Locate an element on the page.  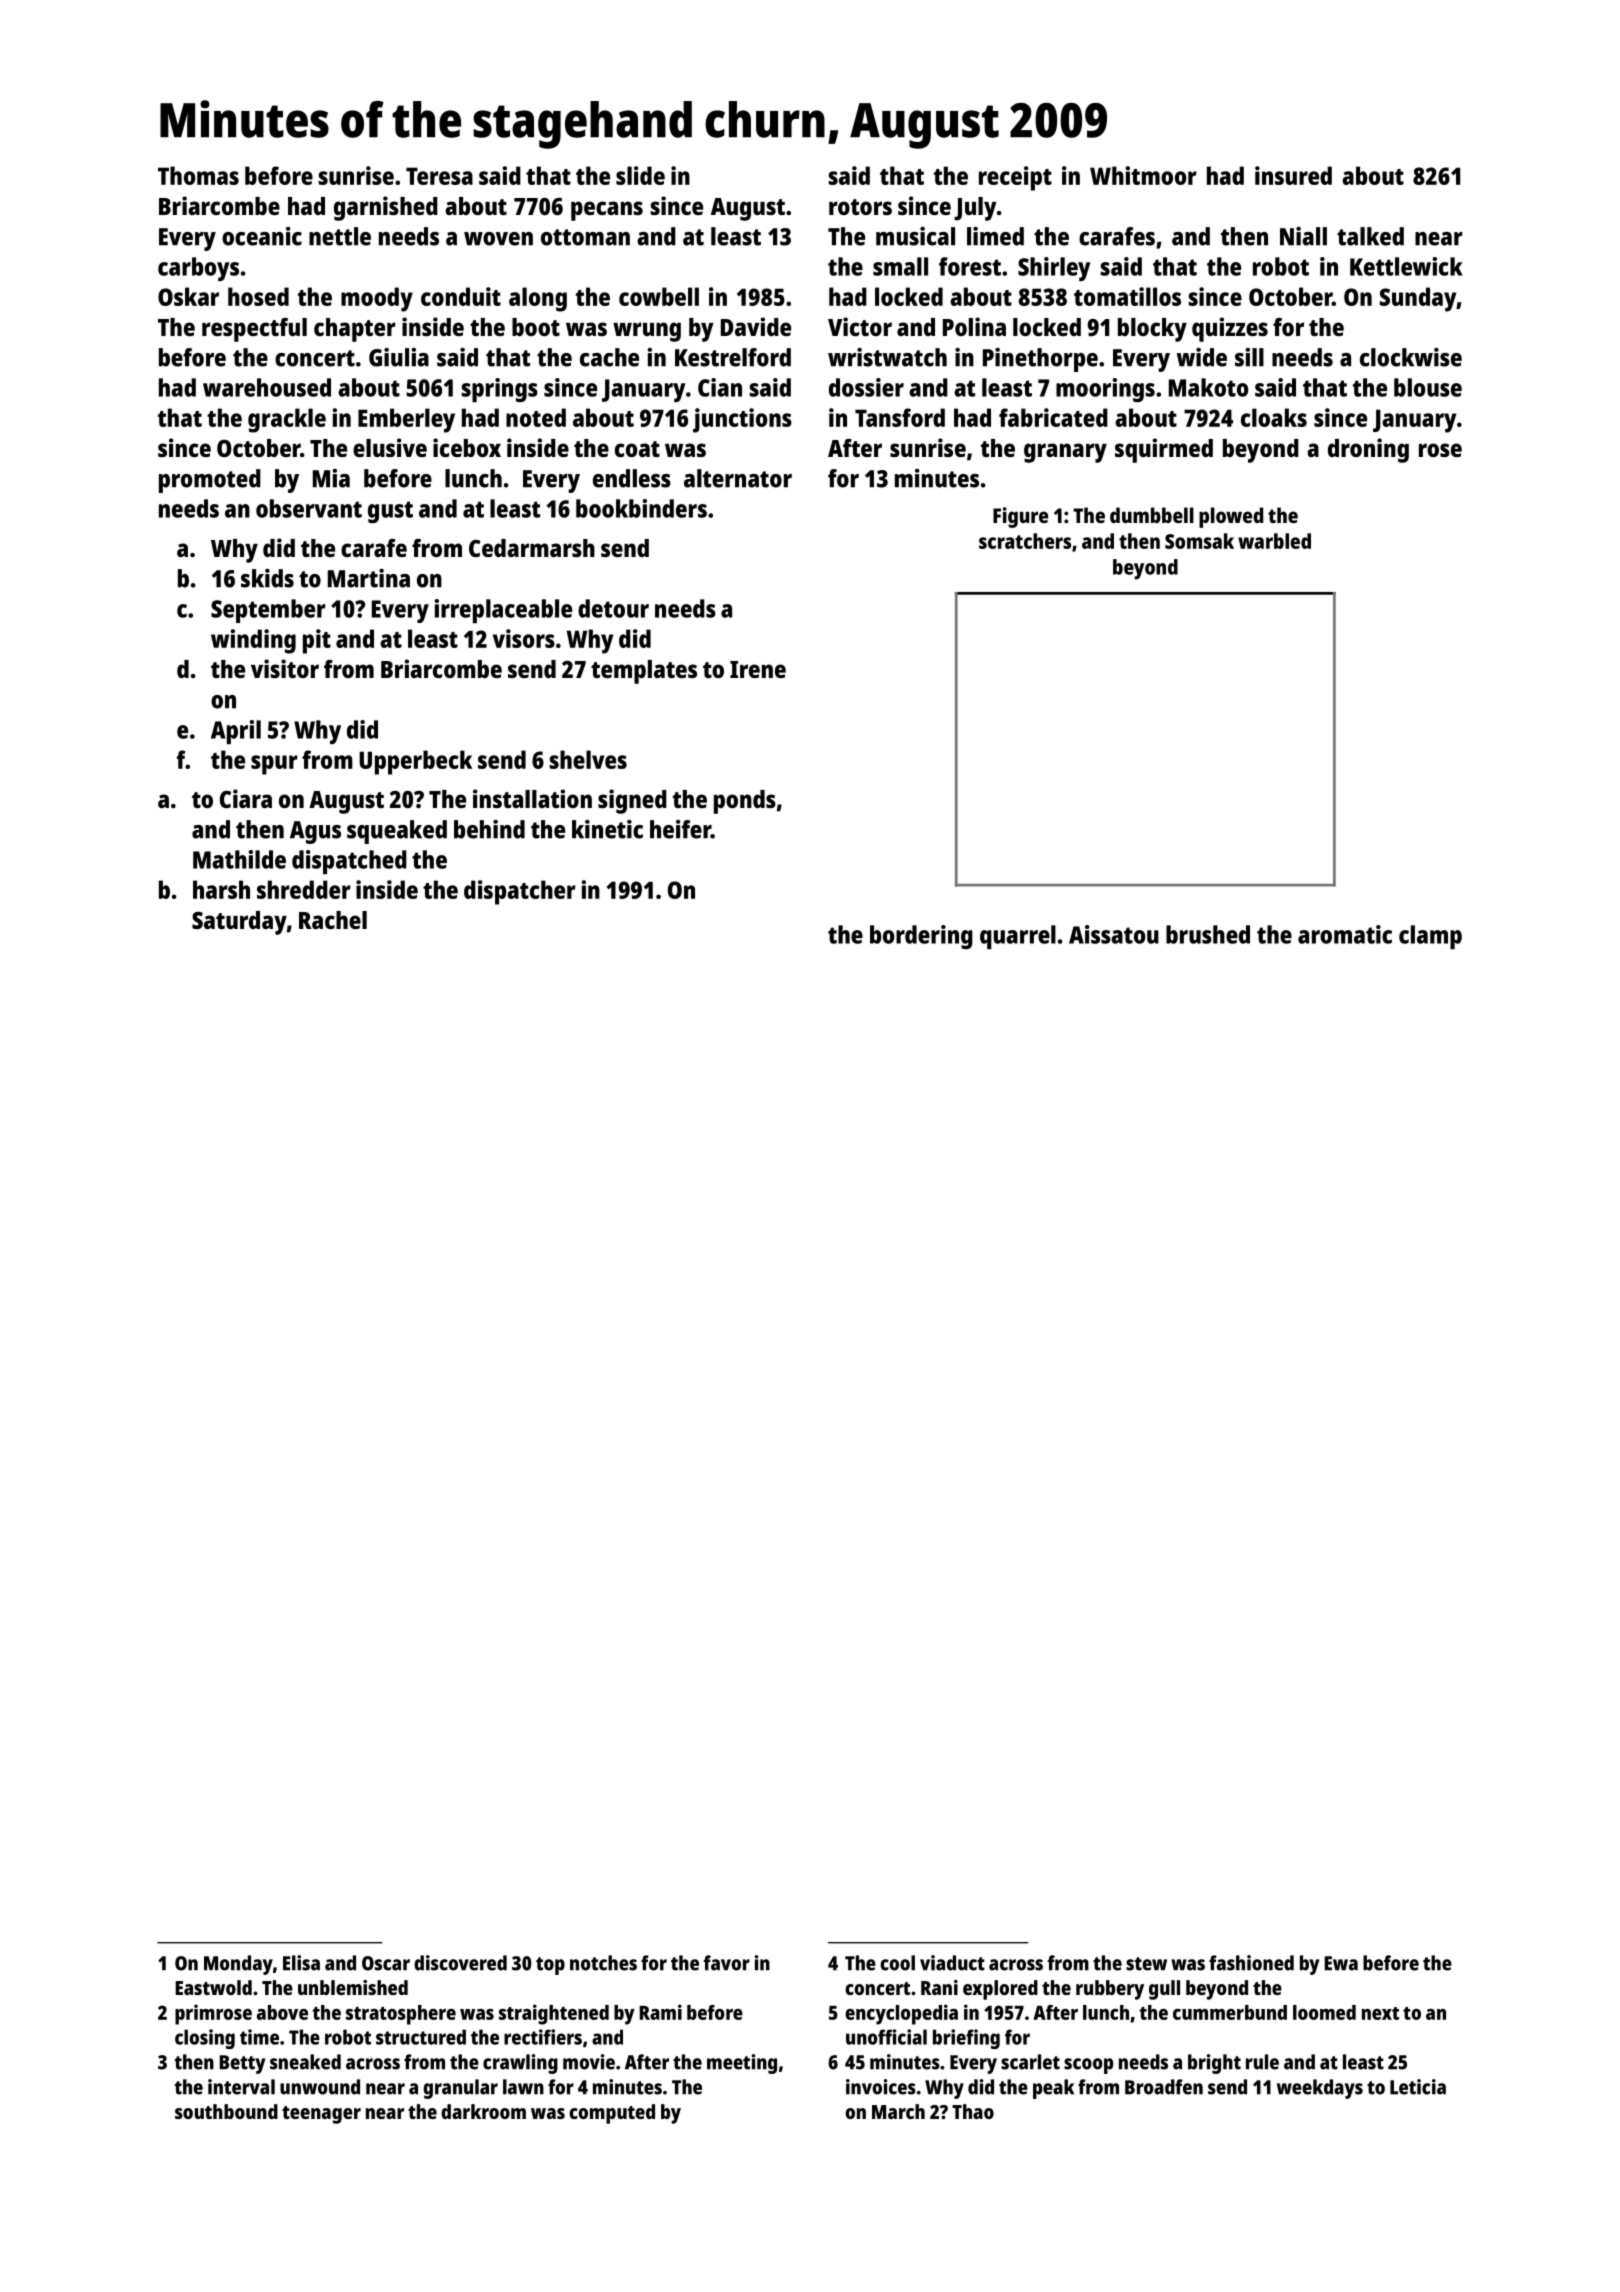
Ewa is located at coordinates (1341, 1963).
